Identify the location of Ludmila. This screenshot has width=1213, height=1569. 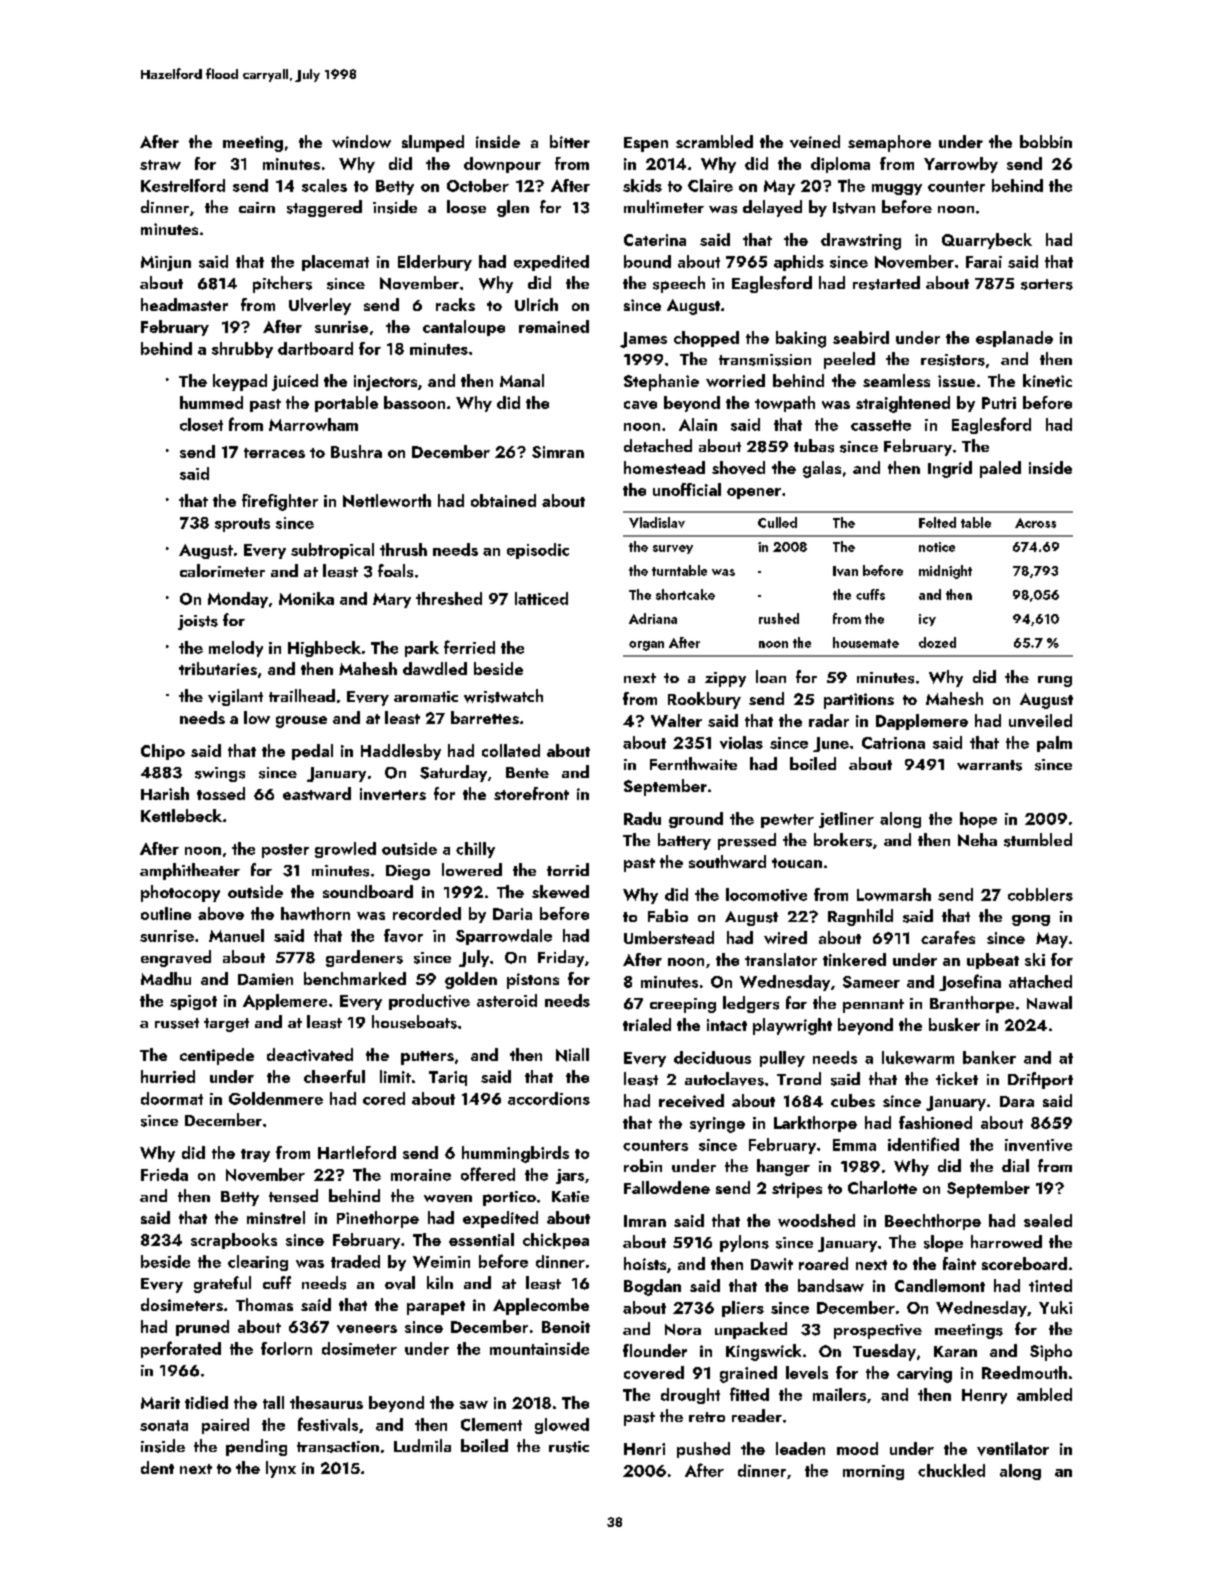
(422, 1445).
